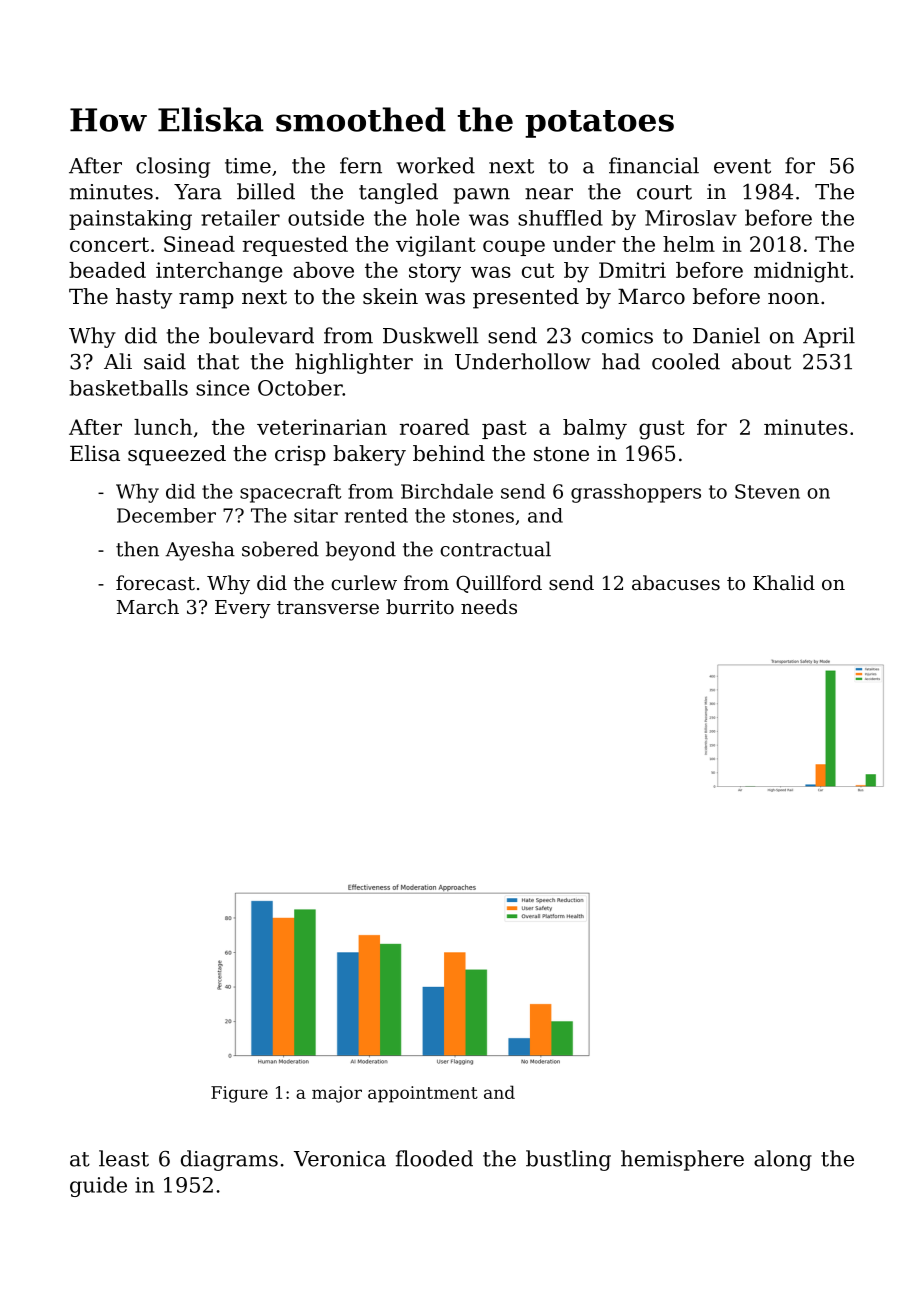  I want to click on Every, so click(243, 609).
